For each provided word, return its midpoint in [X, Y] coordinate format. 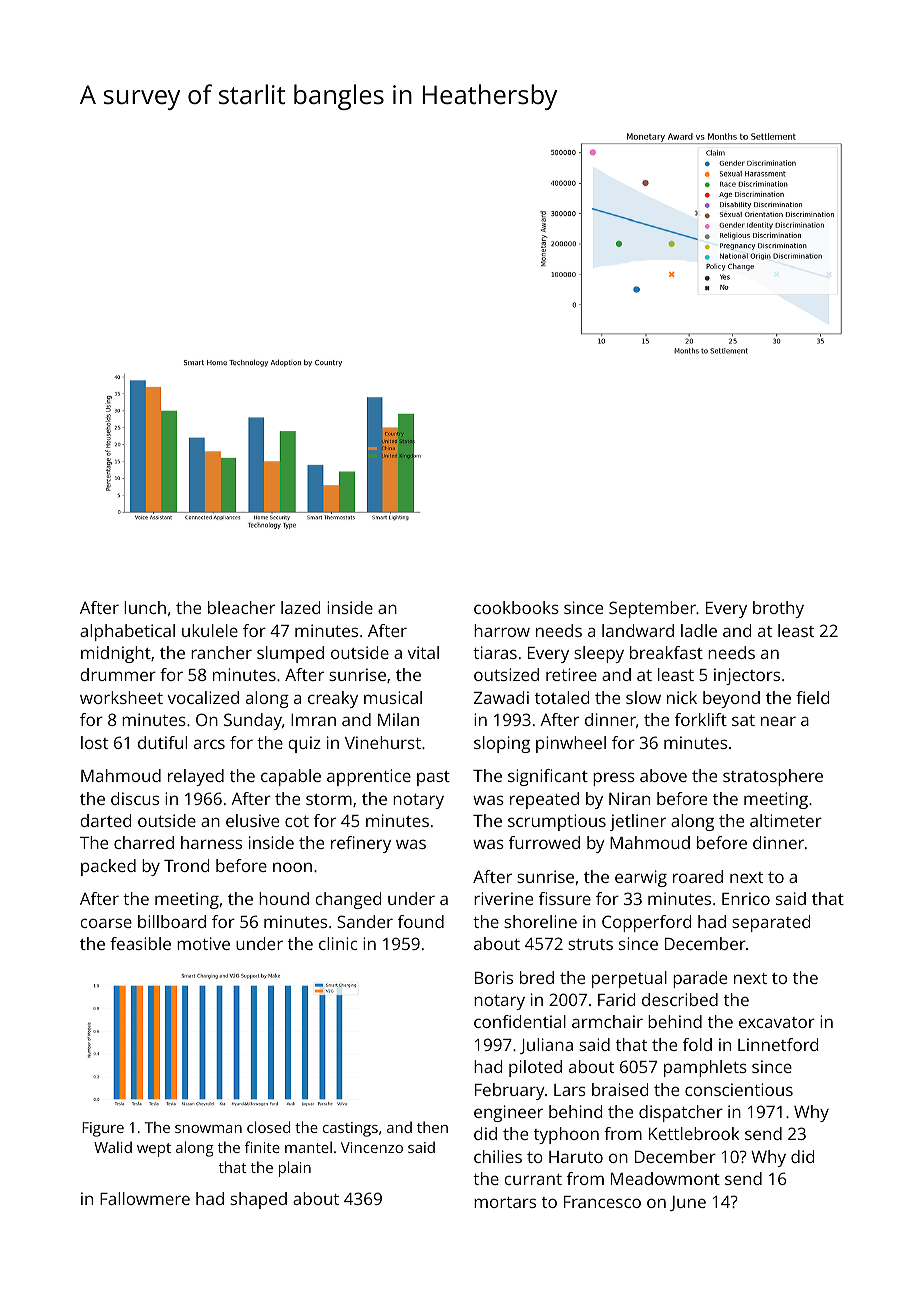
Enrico [746, 898]
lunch [145, 607]
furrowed [544, 842]
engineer [508, 1113]
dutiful [162, 742]
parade [700, 979]
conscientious [739, 1089]
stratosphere [773, 777]
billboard [172, 921]
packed [108, 867]
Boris [494, 977]
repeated [544, 800]
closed [268, 1127]
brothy [778, 609]
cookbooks [516, 607]
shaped [258, 1200]
